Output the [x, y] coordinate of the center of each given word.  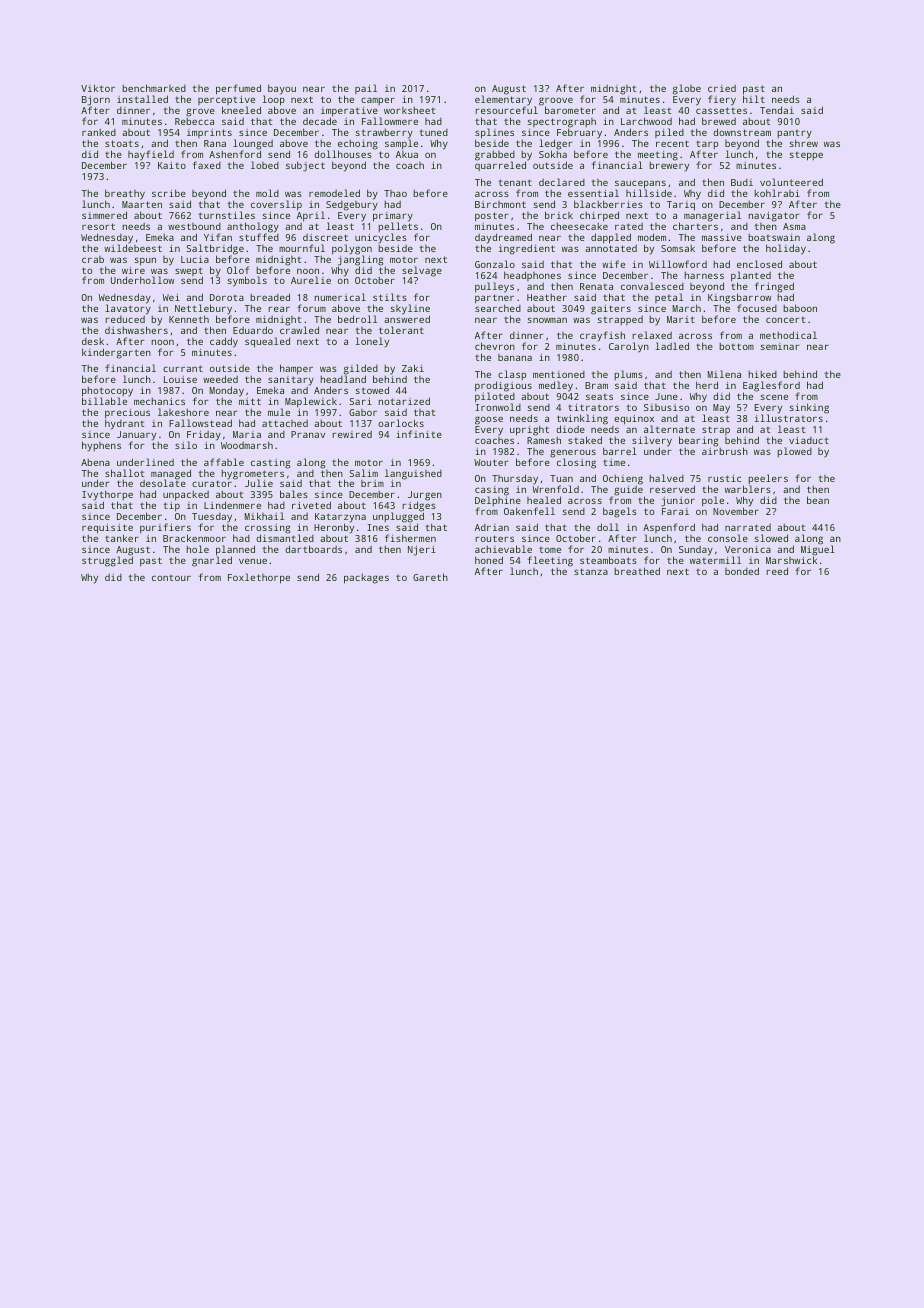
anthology [253, 227]
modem [652, 237]
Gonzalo [495, 264]
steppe [806, 156]
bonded [742, 571]
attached [285, 423]
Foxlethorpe [259, 578]
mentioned [559, 374]
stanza [591, 571]
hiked [763, 374]
